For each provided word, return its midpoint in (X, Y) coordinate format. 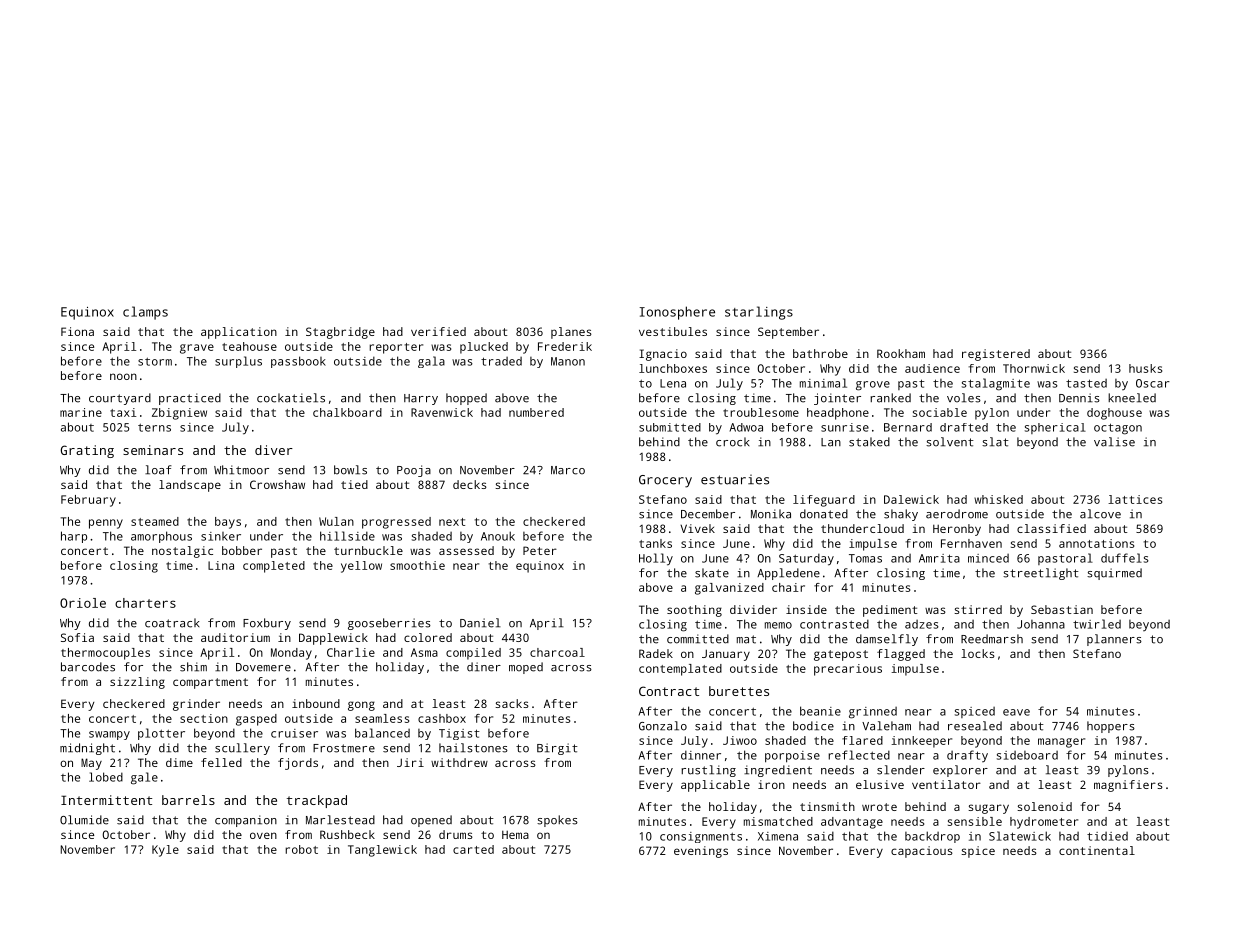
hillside (347, 536)
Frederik (565, 346)
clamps (145, 313)
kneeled (1132, 398)
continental (1097, 850)
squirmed (1114, 574)
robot (301, 849)
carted (473, 849)
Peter (540, 550)
